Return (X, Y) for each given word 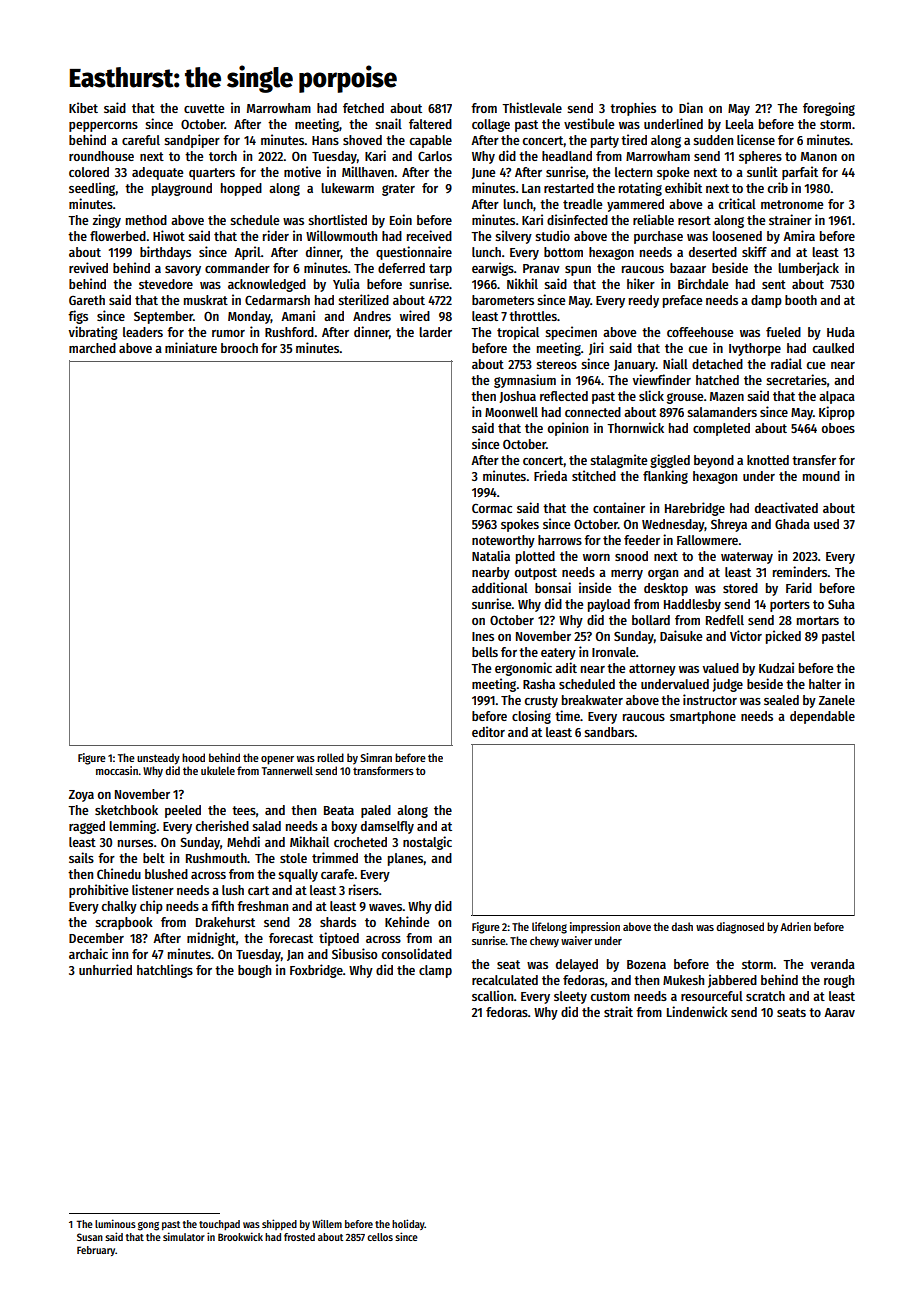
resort (694, 220)
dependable (822, 717)
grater (398, 190)
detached (717, 364)
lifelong (549, 928)
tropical (518, 333)
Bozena (646, 964)
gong (148, 1226)
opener (277, 760)
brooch (239, 348)
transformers (383, 770)
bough (254, 971)
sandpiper (192, 141)
